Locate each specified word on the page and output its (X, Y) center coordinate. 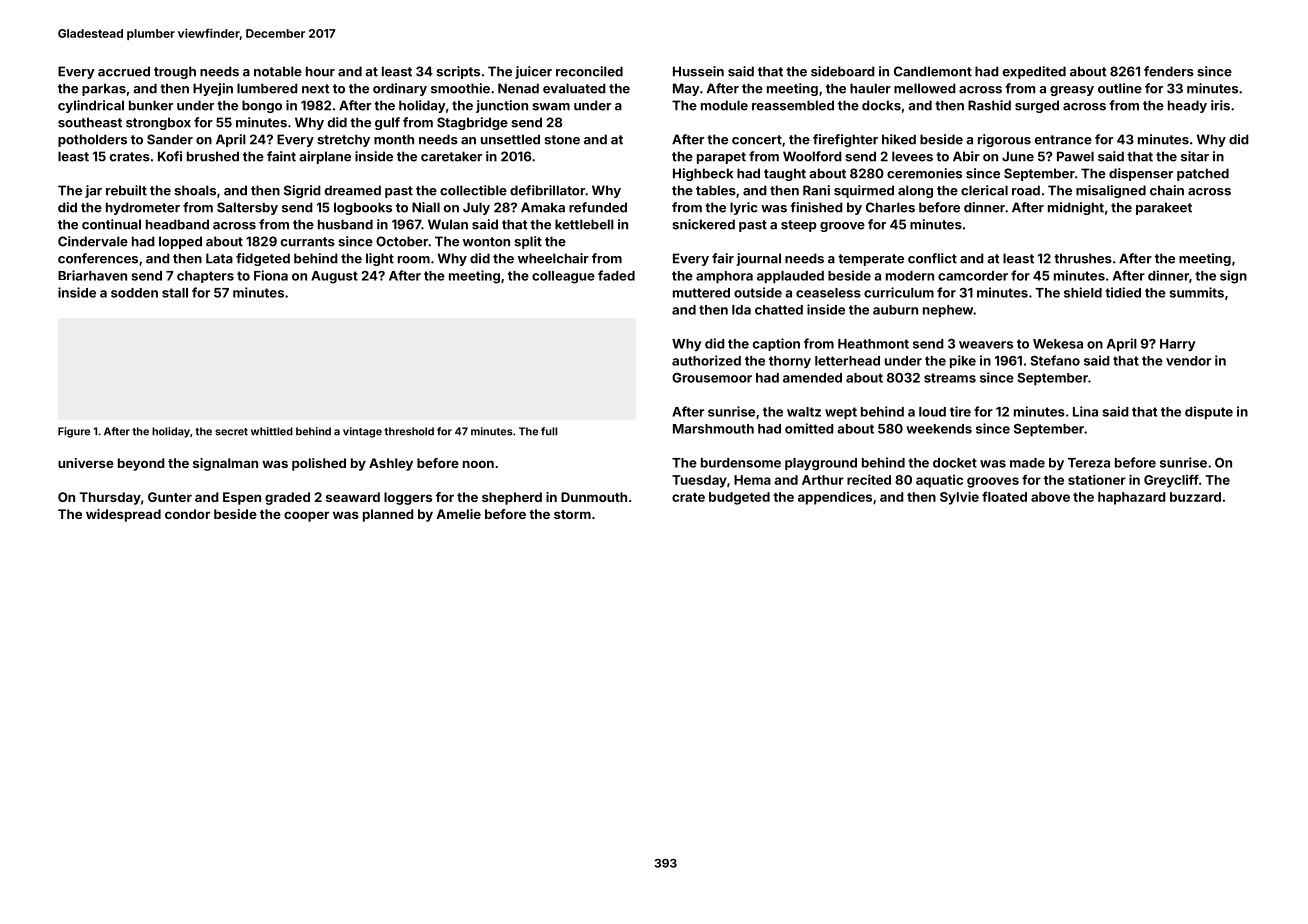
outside (758, 292)
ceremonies (924, 173)
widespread (123, 515)
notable (278, 71)
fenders (1169, 71)
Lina (1085, 411)
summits (1196, 292)
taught (785, 174)
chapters (205, 277)
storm (572, 514)
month (394, 139)
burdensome (741, 463)
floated (1004, 496)
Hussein (698, 71)
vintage (362, 432)
